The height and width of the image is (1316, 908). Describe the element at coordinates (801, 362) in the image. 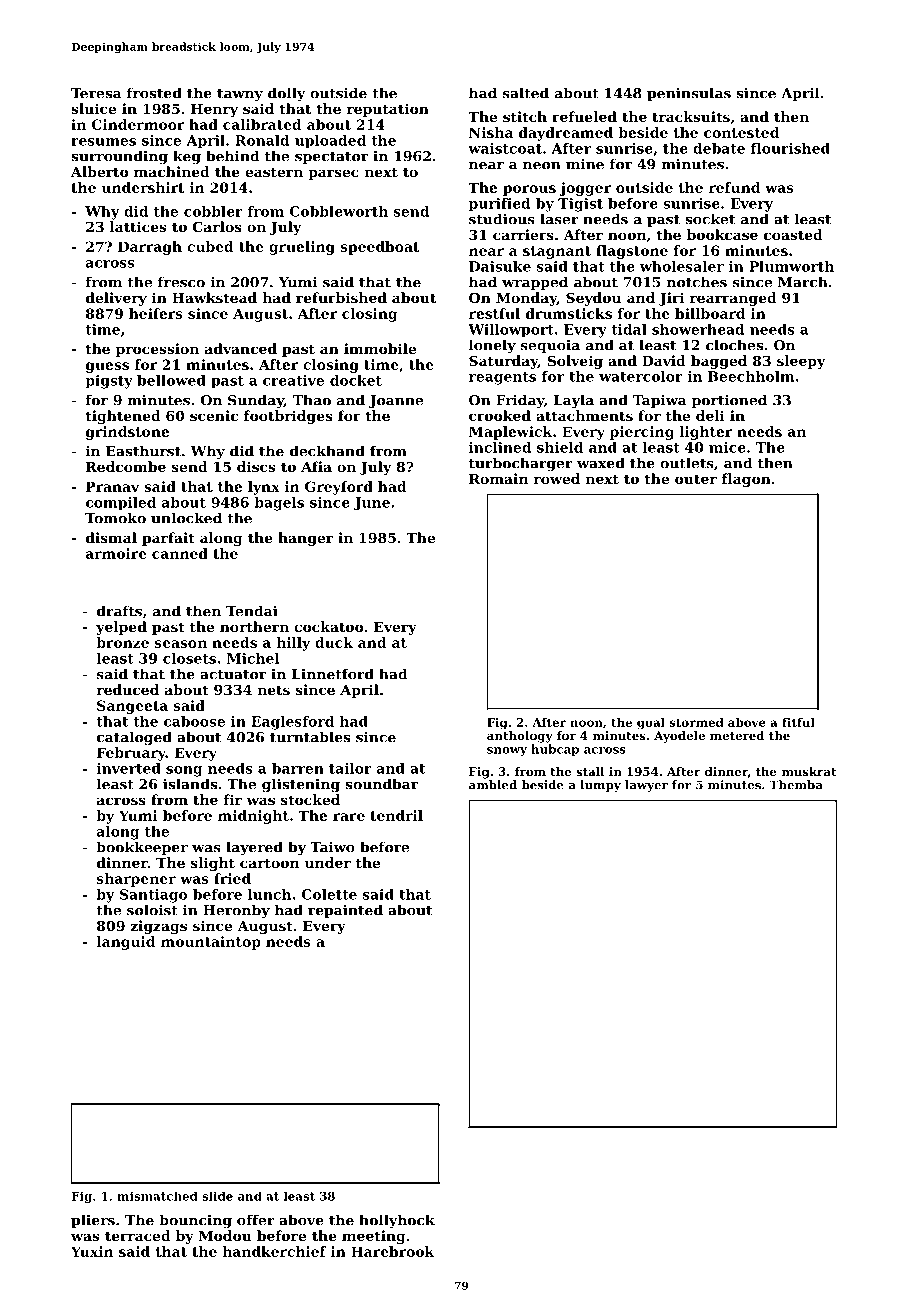

I see `sleepy` at that location.
